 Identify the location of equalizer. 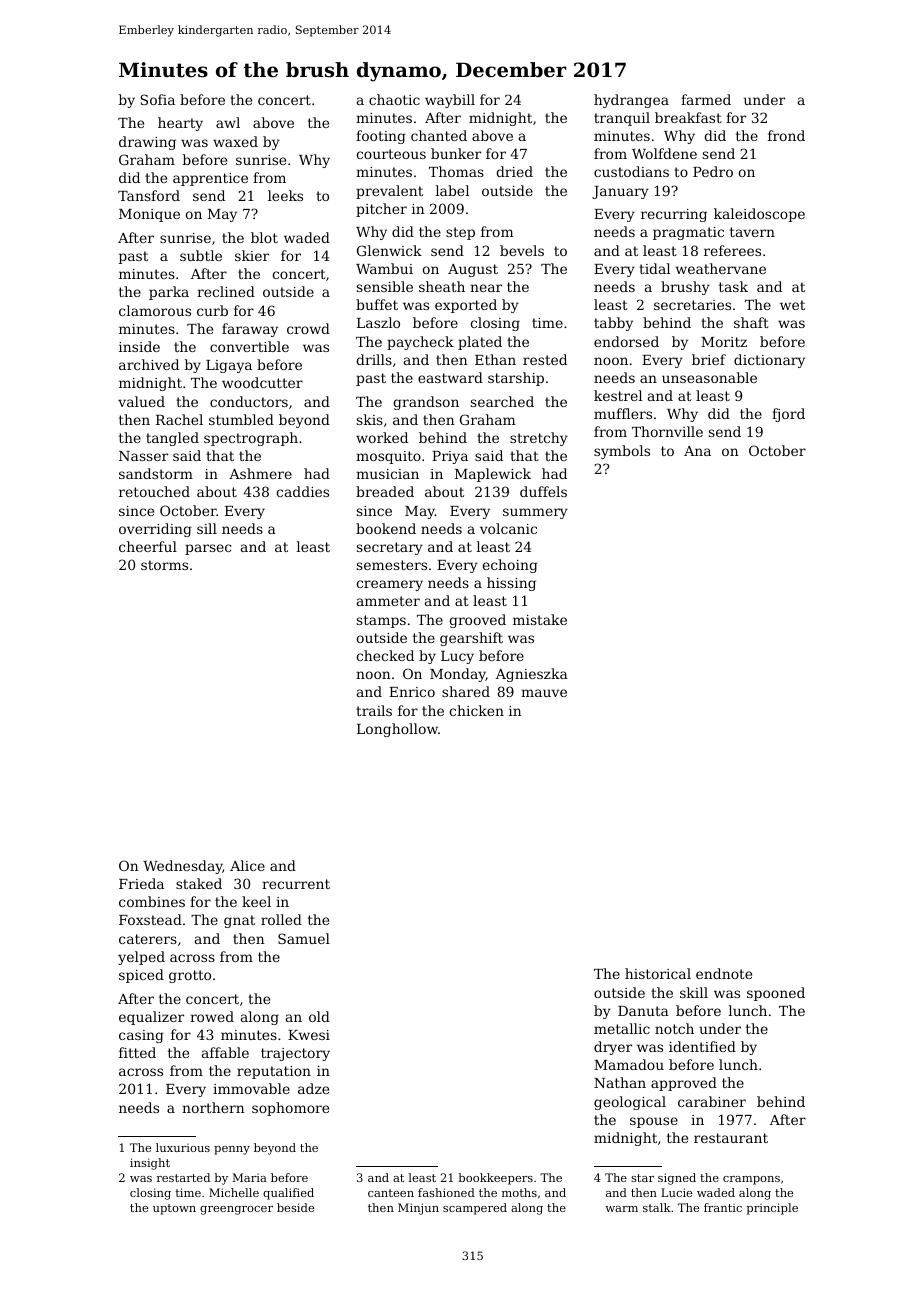
(151, 1018).
